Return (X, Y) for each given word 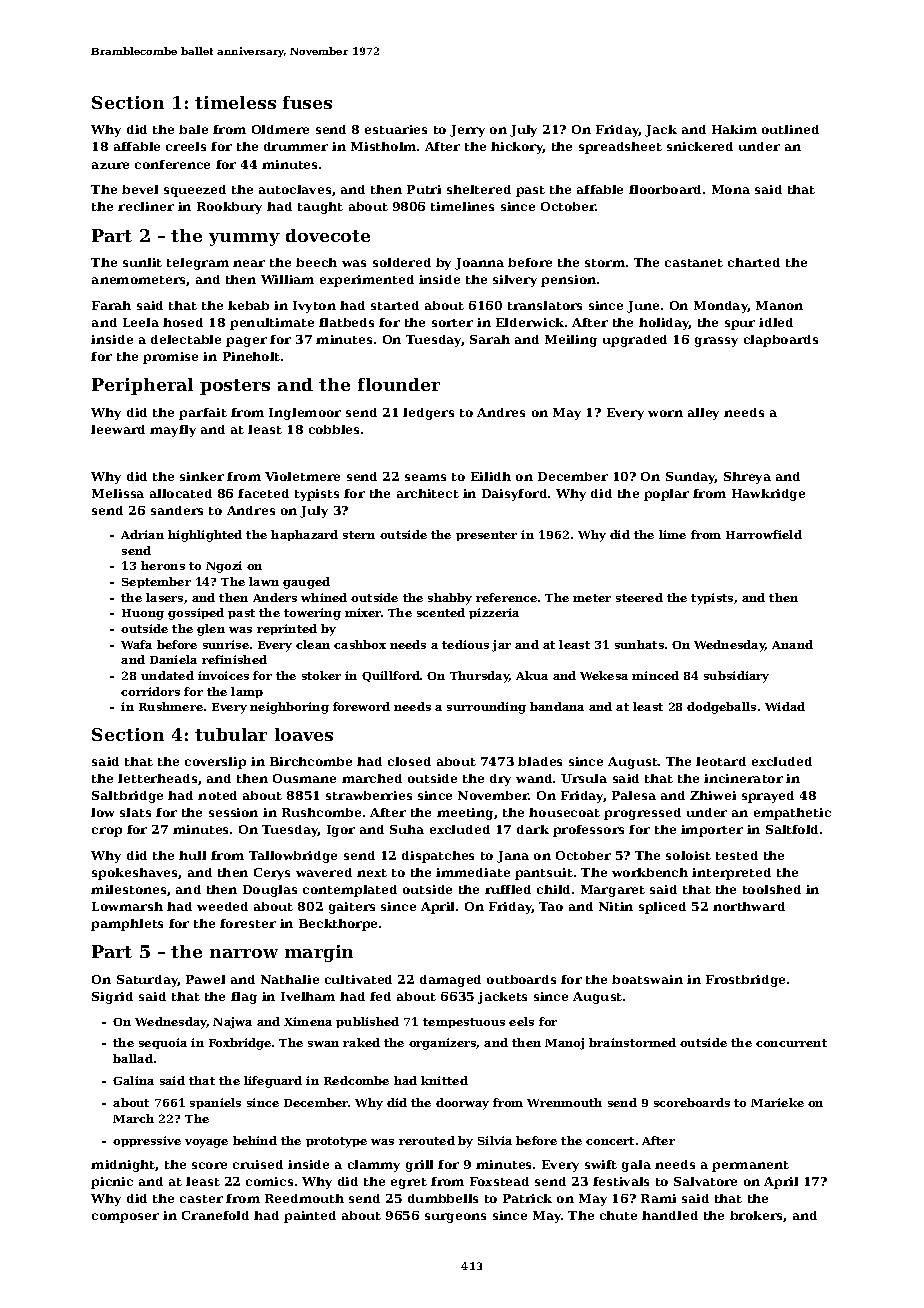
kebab (248, 305)
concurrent (791, 1043)
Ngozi (224, 567)
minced (655, 675)
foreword (361, 706)
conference (172, 164)
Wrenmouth (564, 1102)
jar (501, 646)
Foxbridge (240, 1044)
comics (269, 1181)
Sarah (490, 339)
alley (703, 414)
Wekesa (604, 675)
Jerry (467, 131)
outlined (790, 129)
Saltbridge (127, 797)
